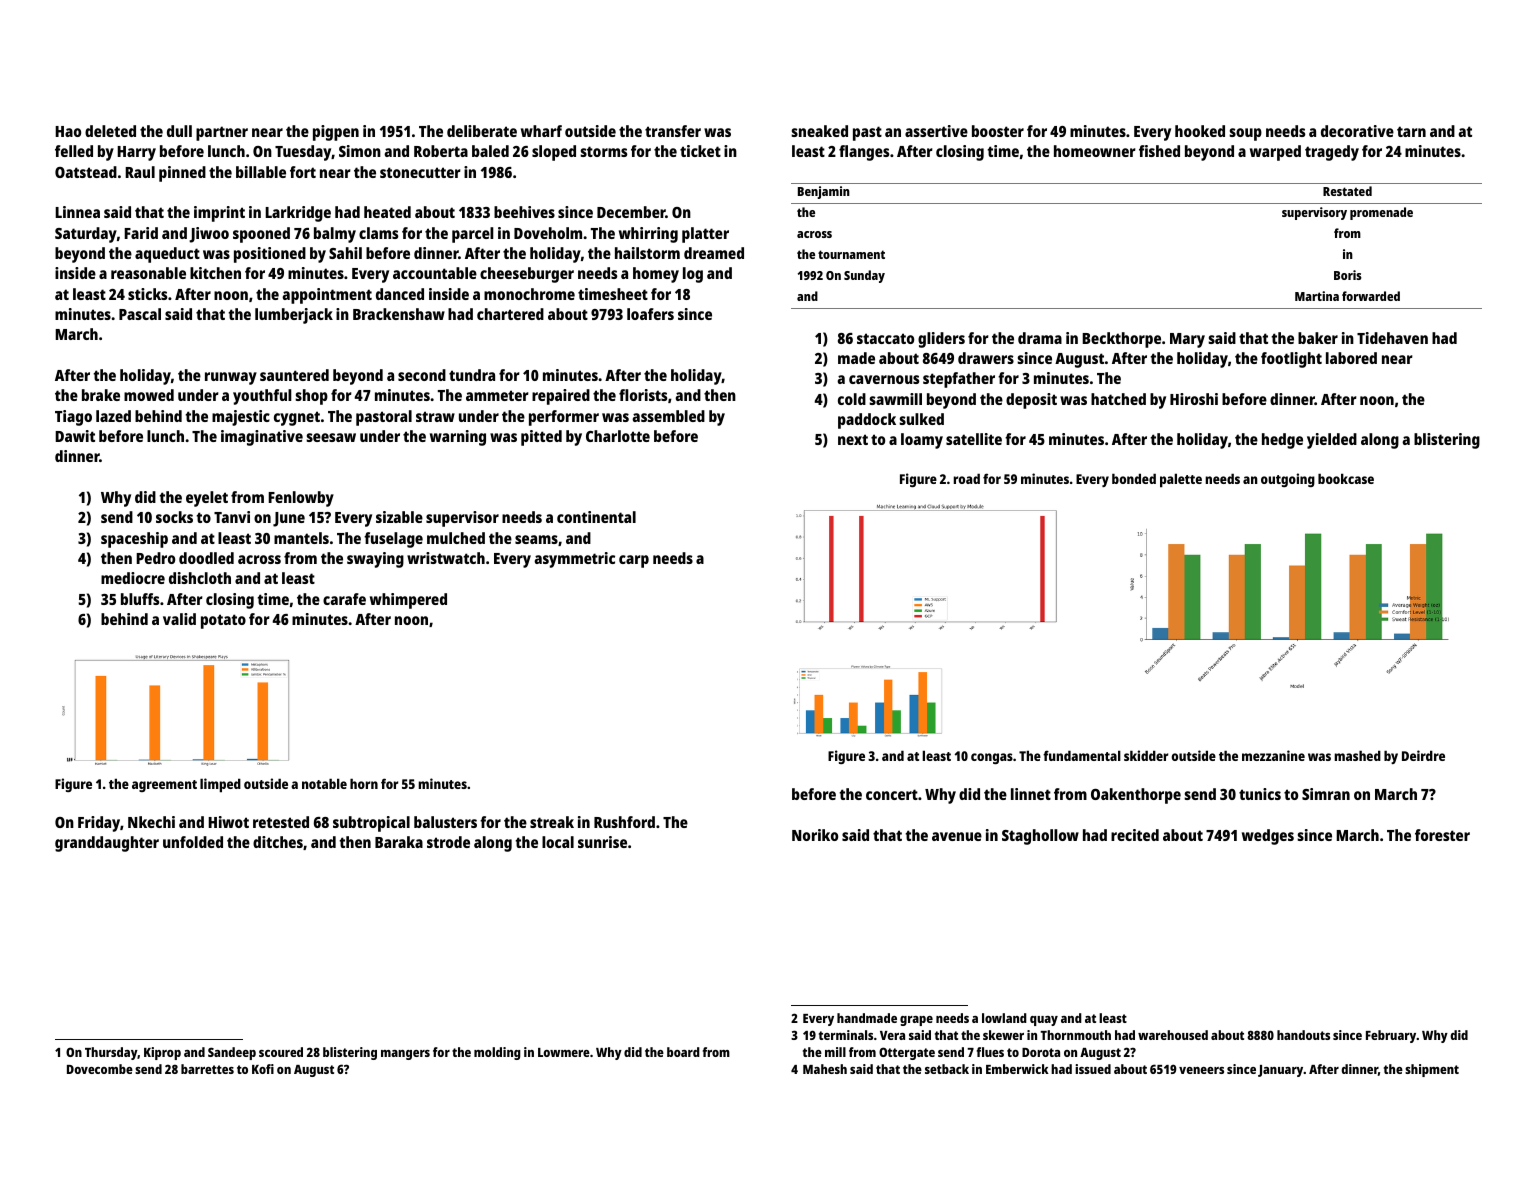  Describe the element at coordinates (892, 794) in the image. I see `concert` at that location.
